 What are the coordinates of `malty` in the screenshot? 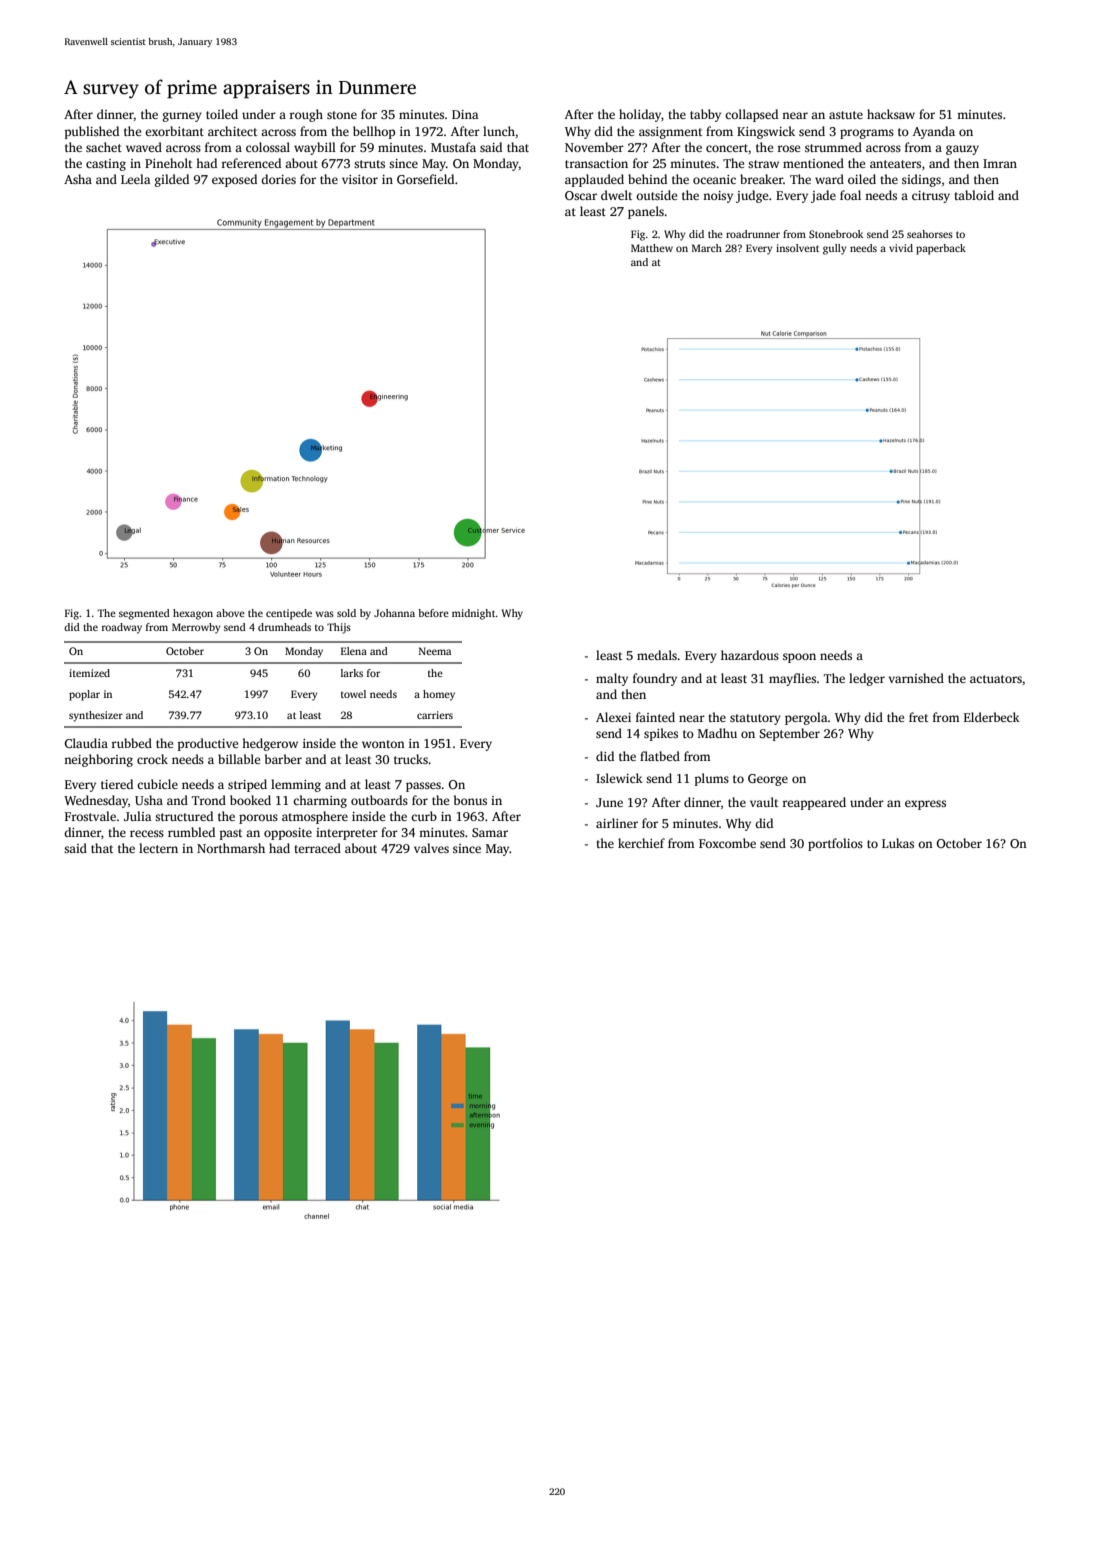 It's located at (612, 679).
